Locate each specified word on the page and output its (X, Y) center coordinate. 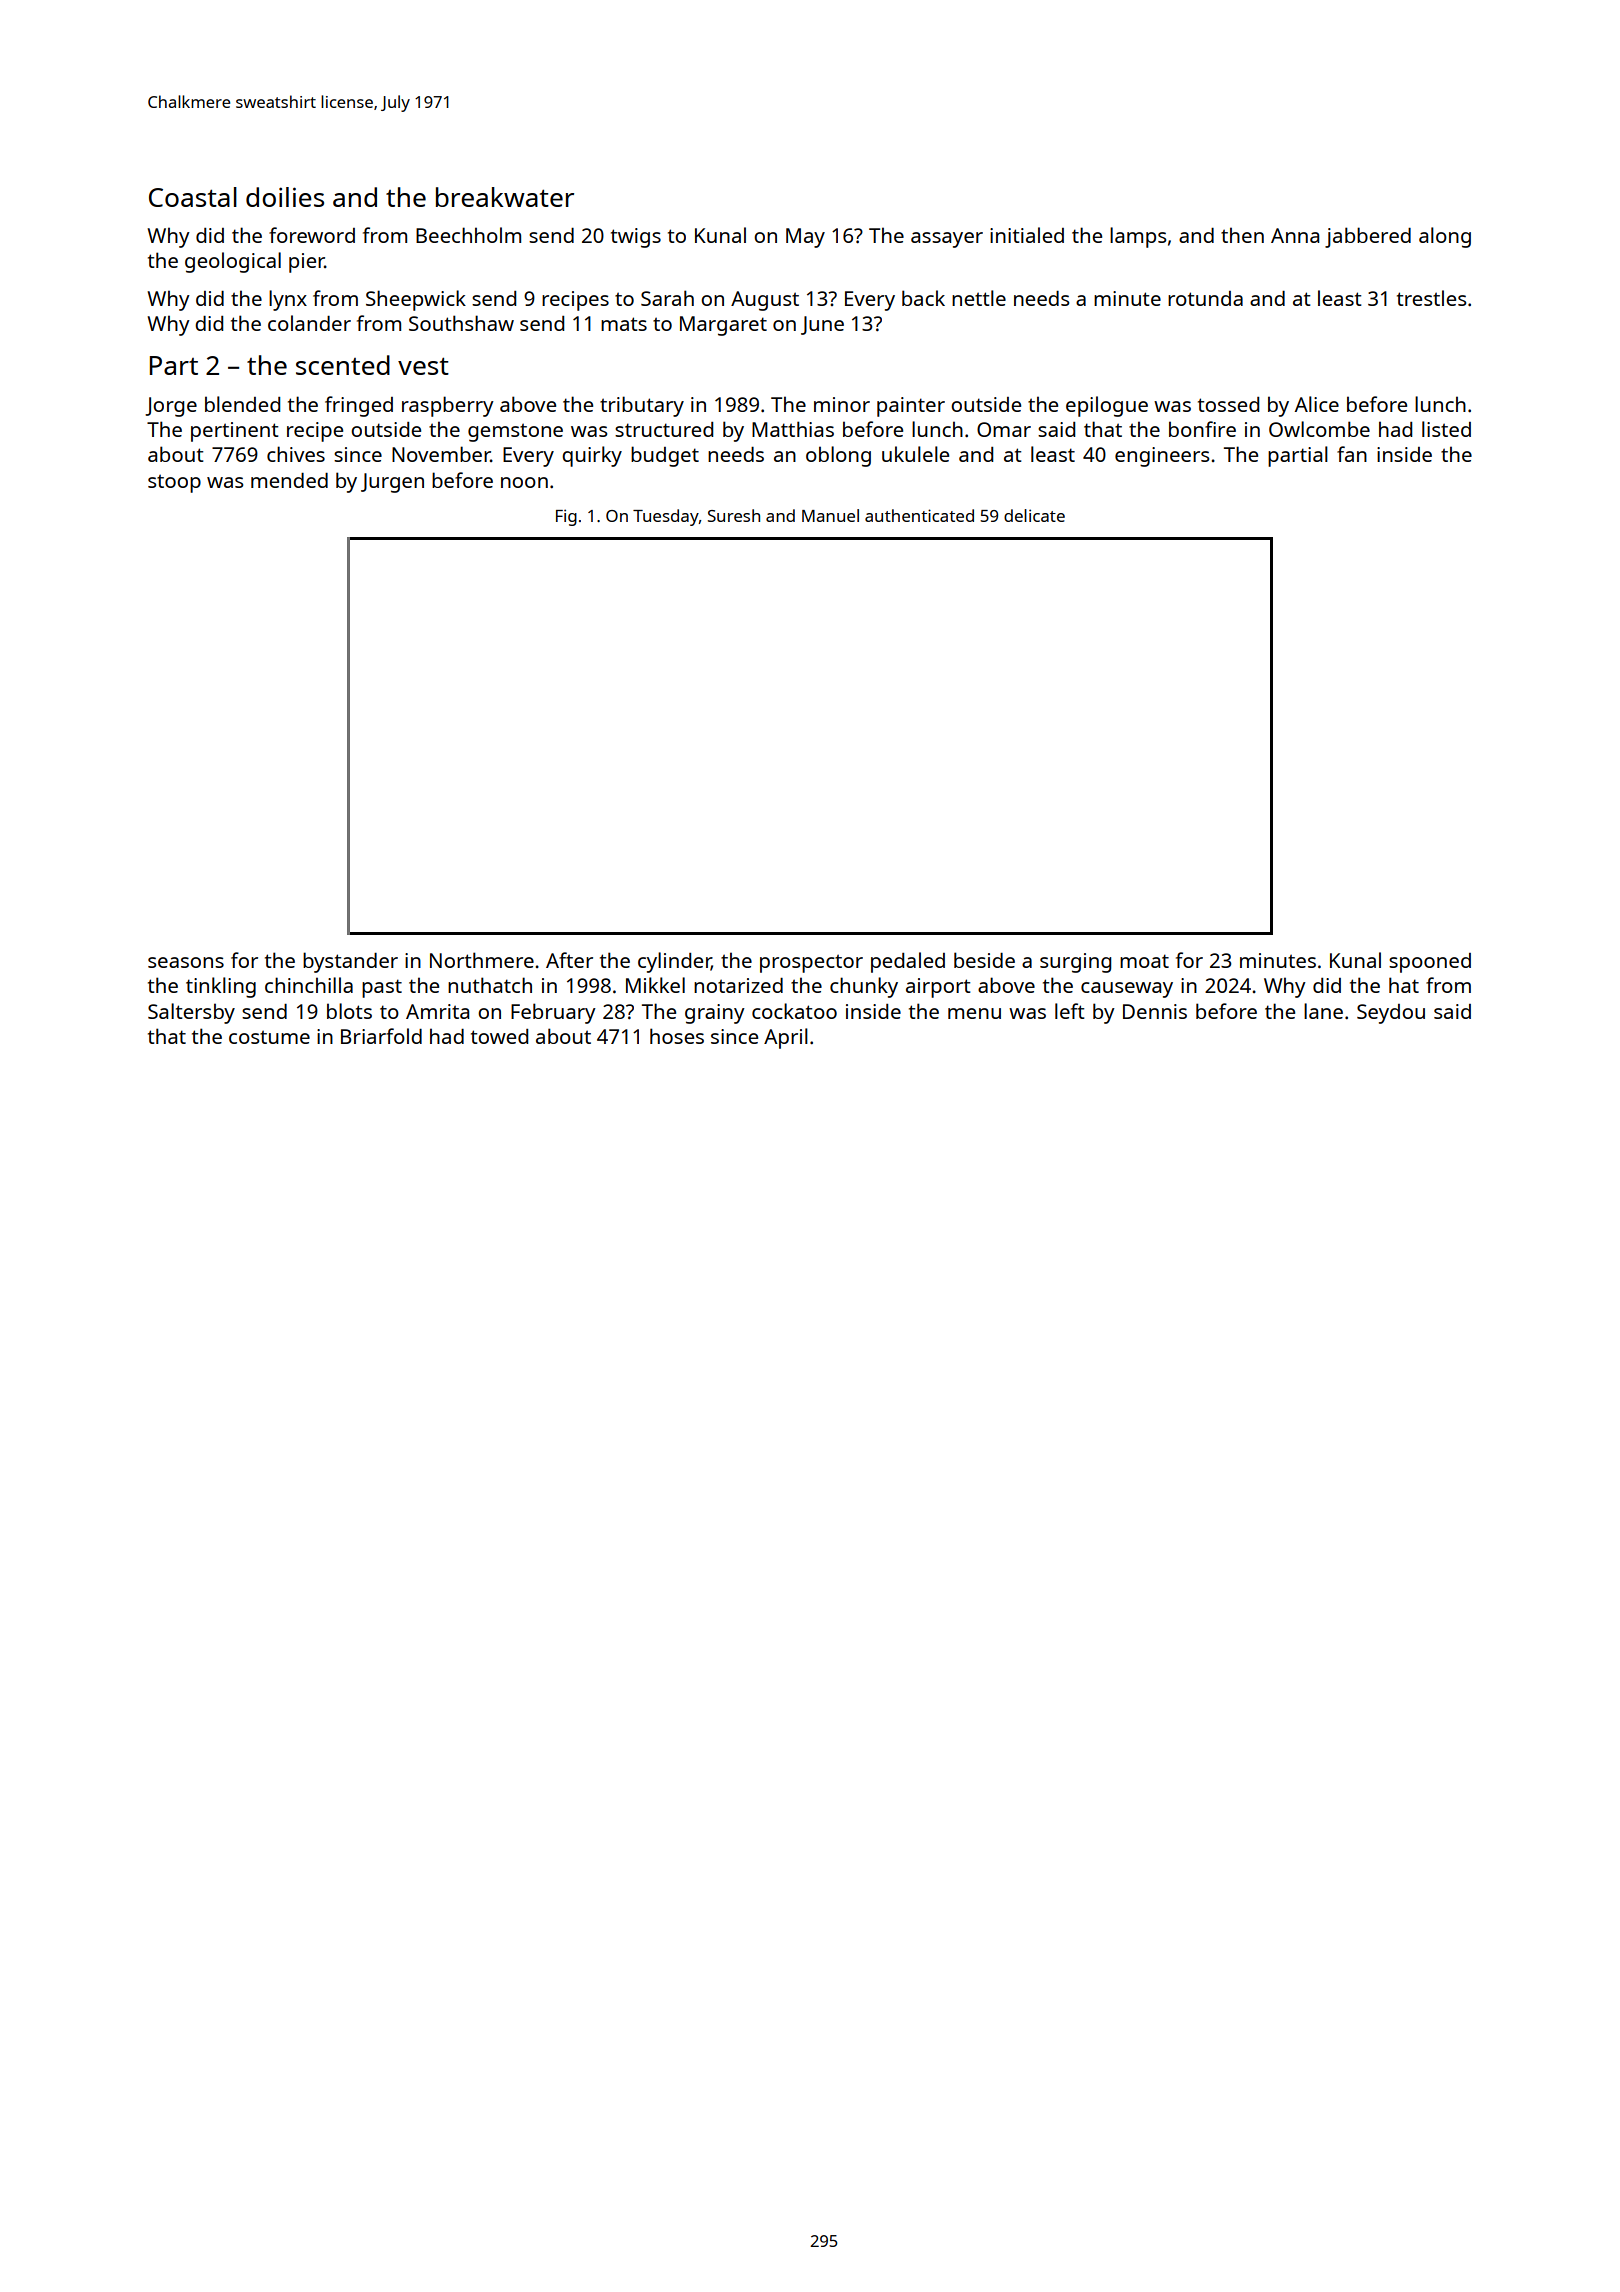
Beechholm (468, 235)
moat (1144, 961)
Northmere (482, 960)
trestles (1431, 298)
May (805, 238)
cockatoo (794, 1011)
